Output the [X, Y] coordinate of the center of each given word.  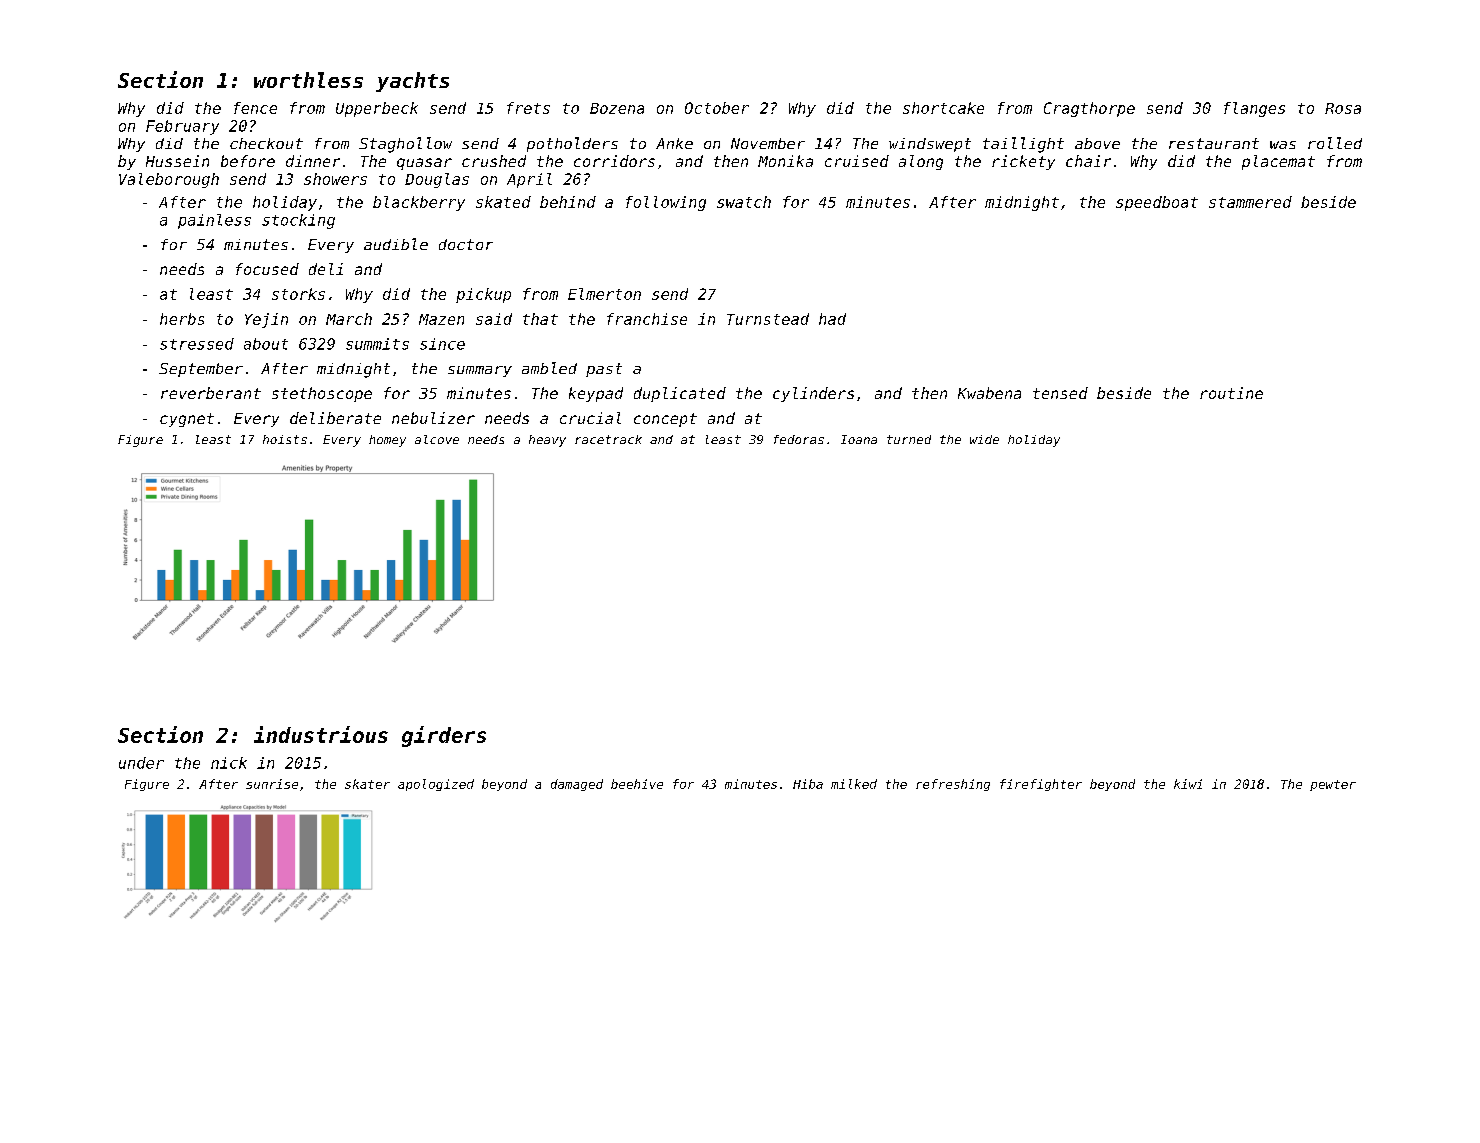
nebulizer [433, 418]
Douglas [437, 180]
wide [984, 439]
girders [444, 736]
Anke [674, 143]
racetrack [608, 439]
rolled [1335, 143]
